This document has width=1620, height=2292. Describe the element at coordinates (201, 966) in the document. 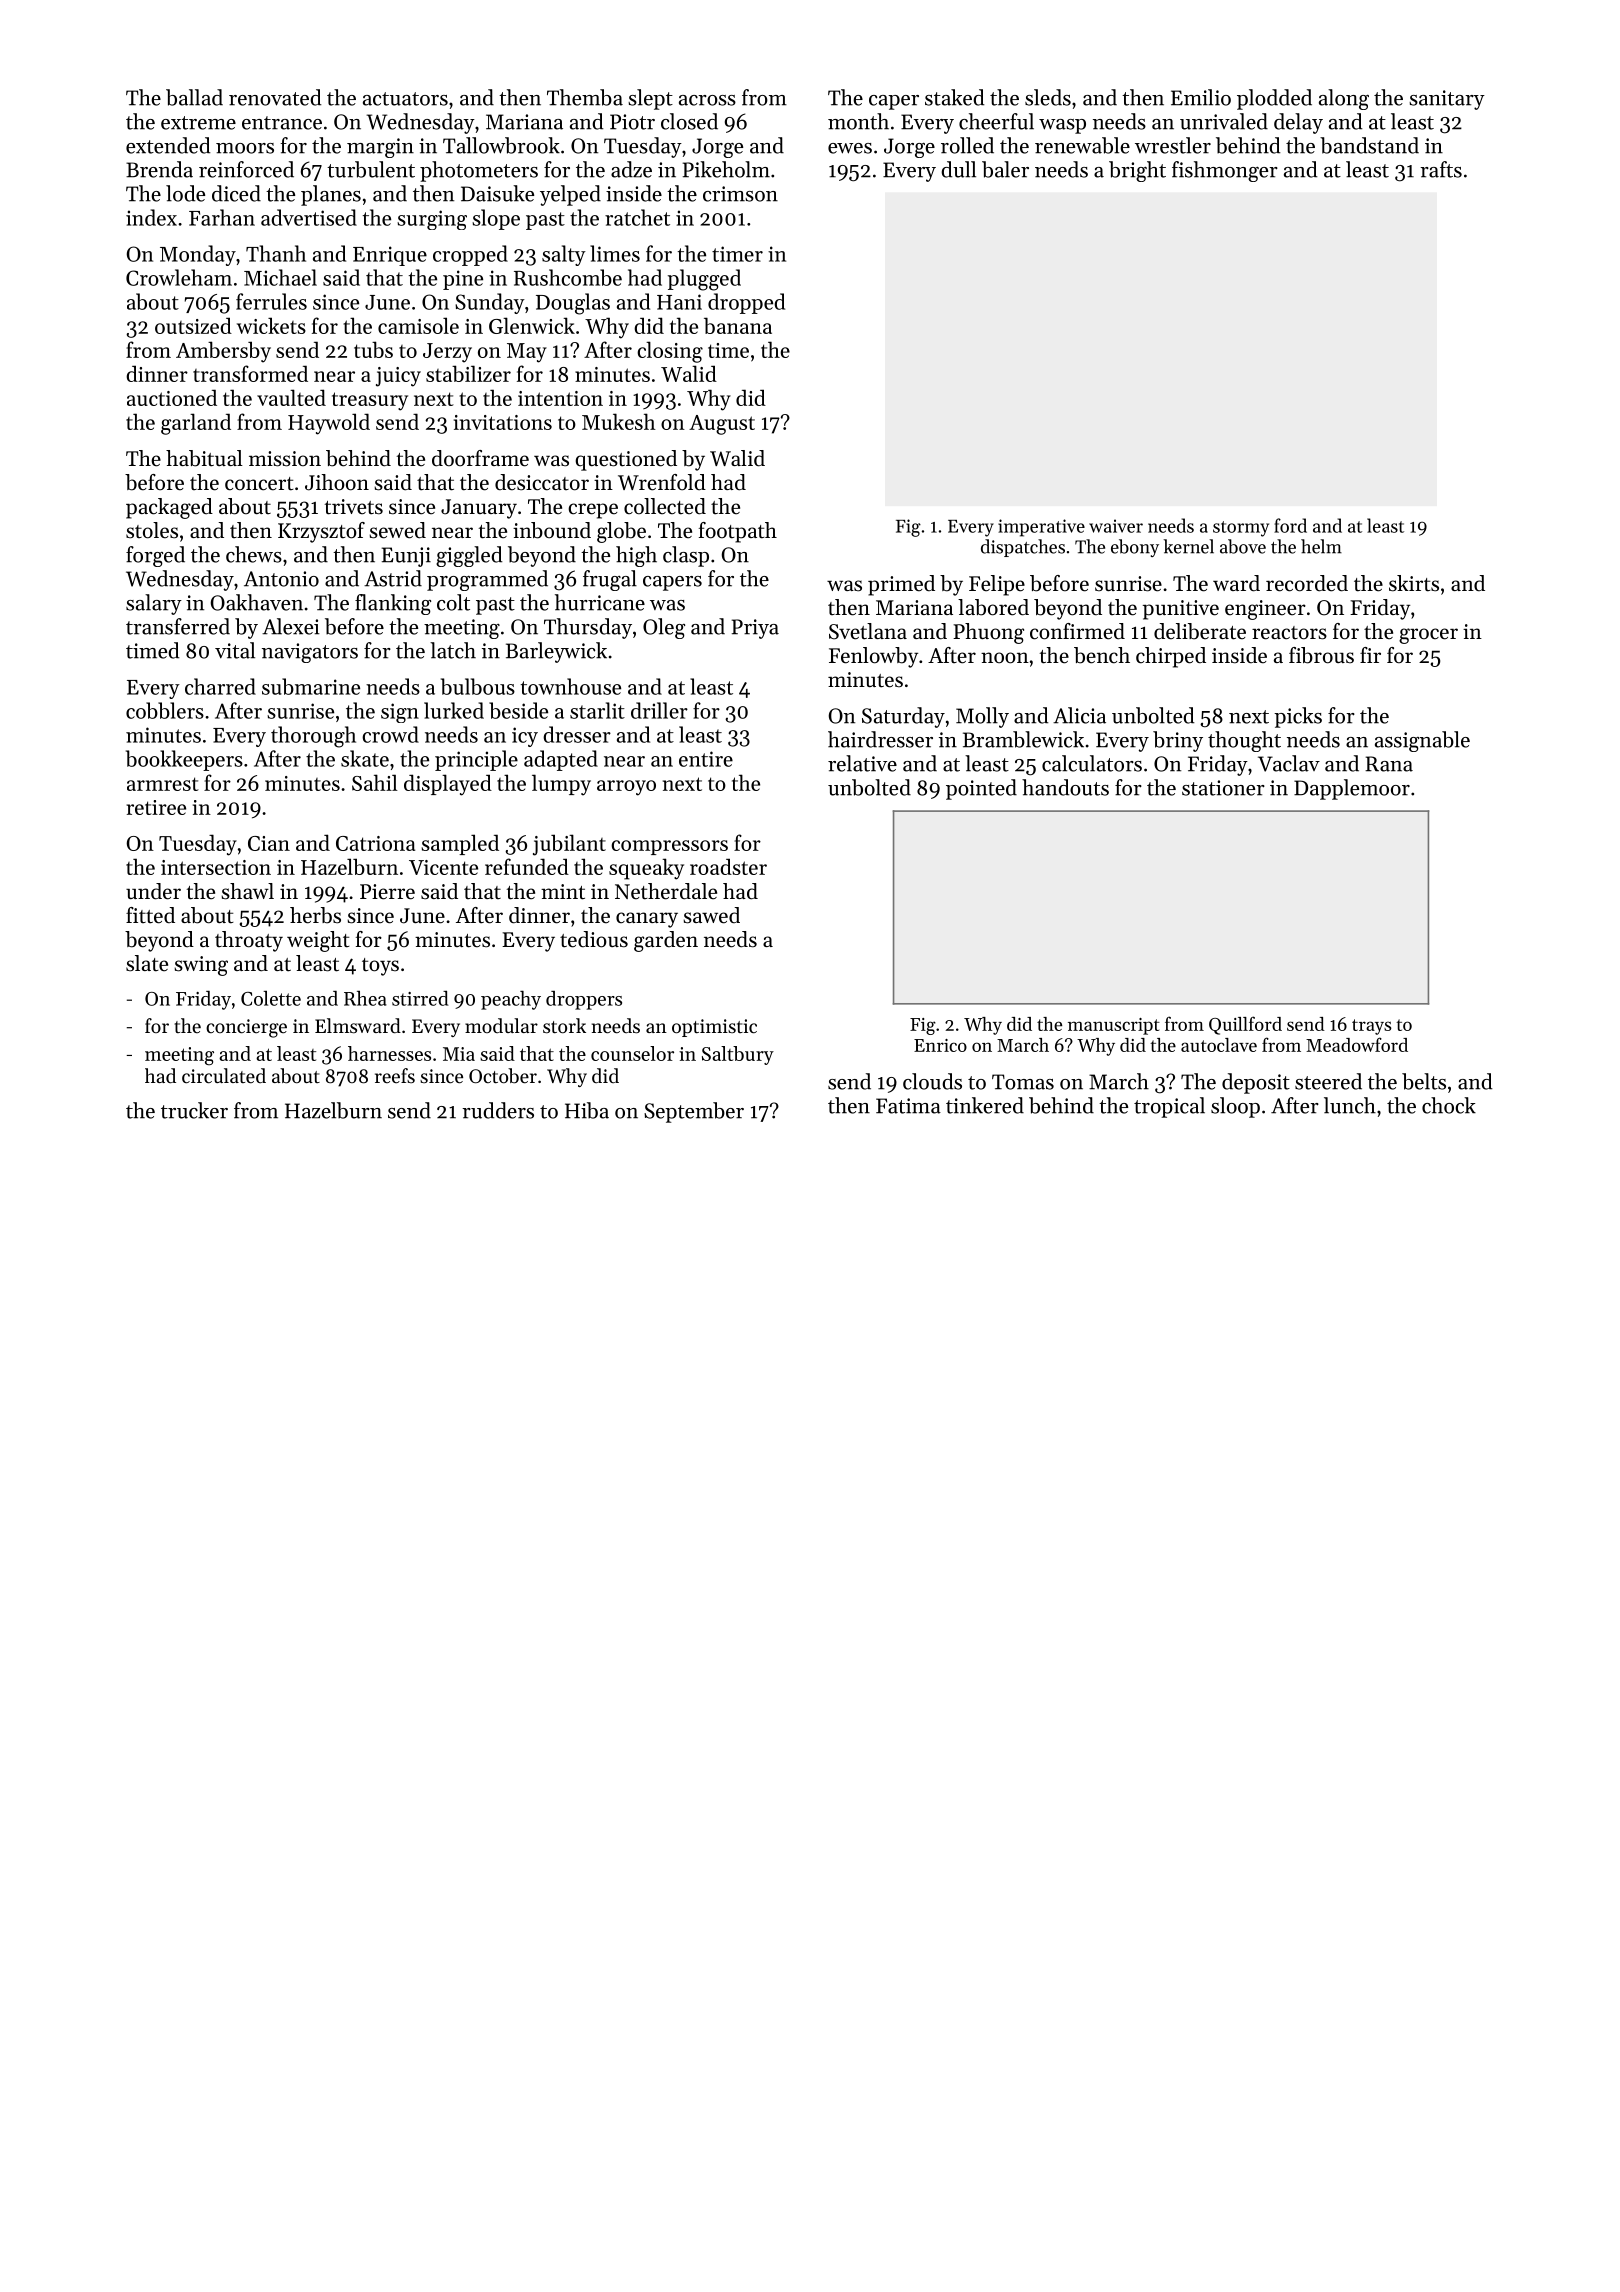

I see `swing` at that location.
